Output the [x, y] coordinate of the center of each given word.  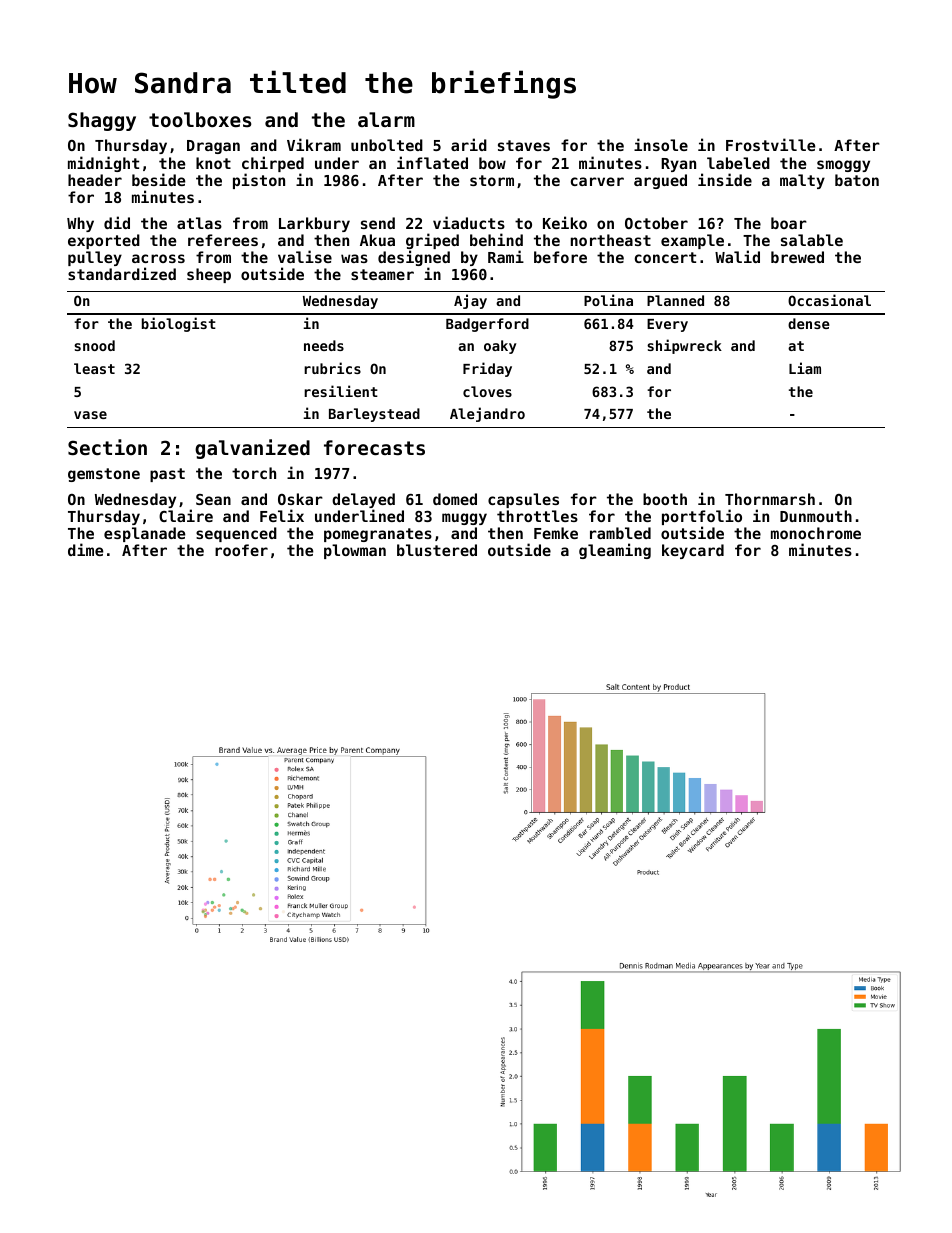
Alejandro [487, 414]
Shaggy [102, 121]
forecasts [374, 447]
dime [85, 549]
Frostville [770, 144]
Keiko [565, 222]
